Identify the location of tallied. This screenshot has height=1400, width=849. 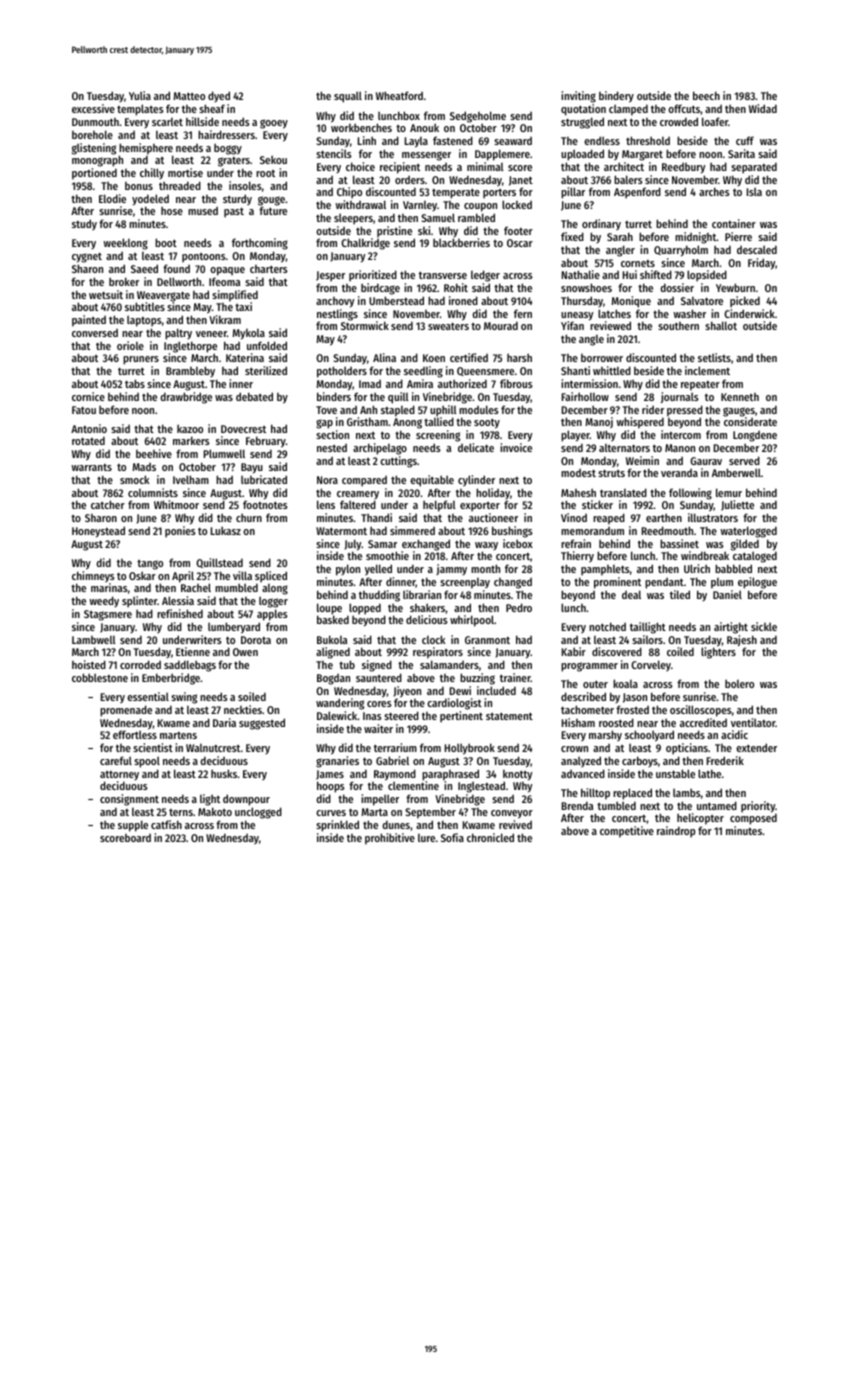
(439, 421).
